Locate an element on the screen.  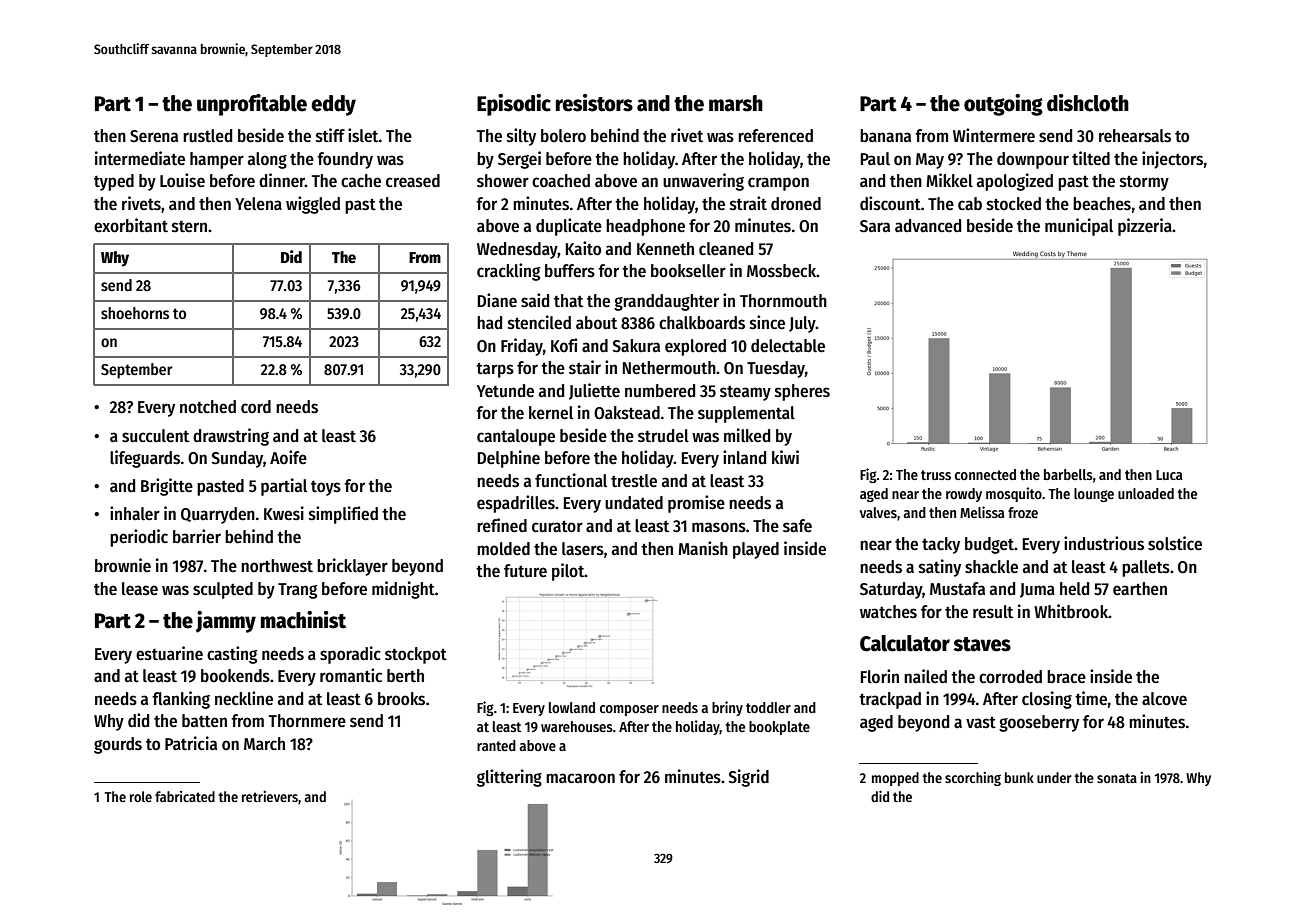
unloaded is located at coordinates (1146, 493).
